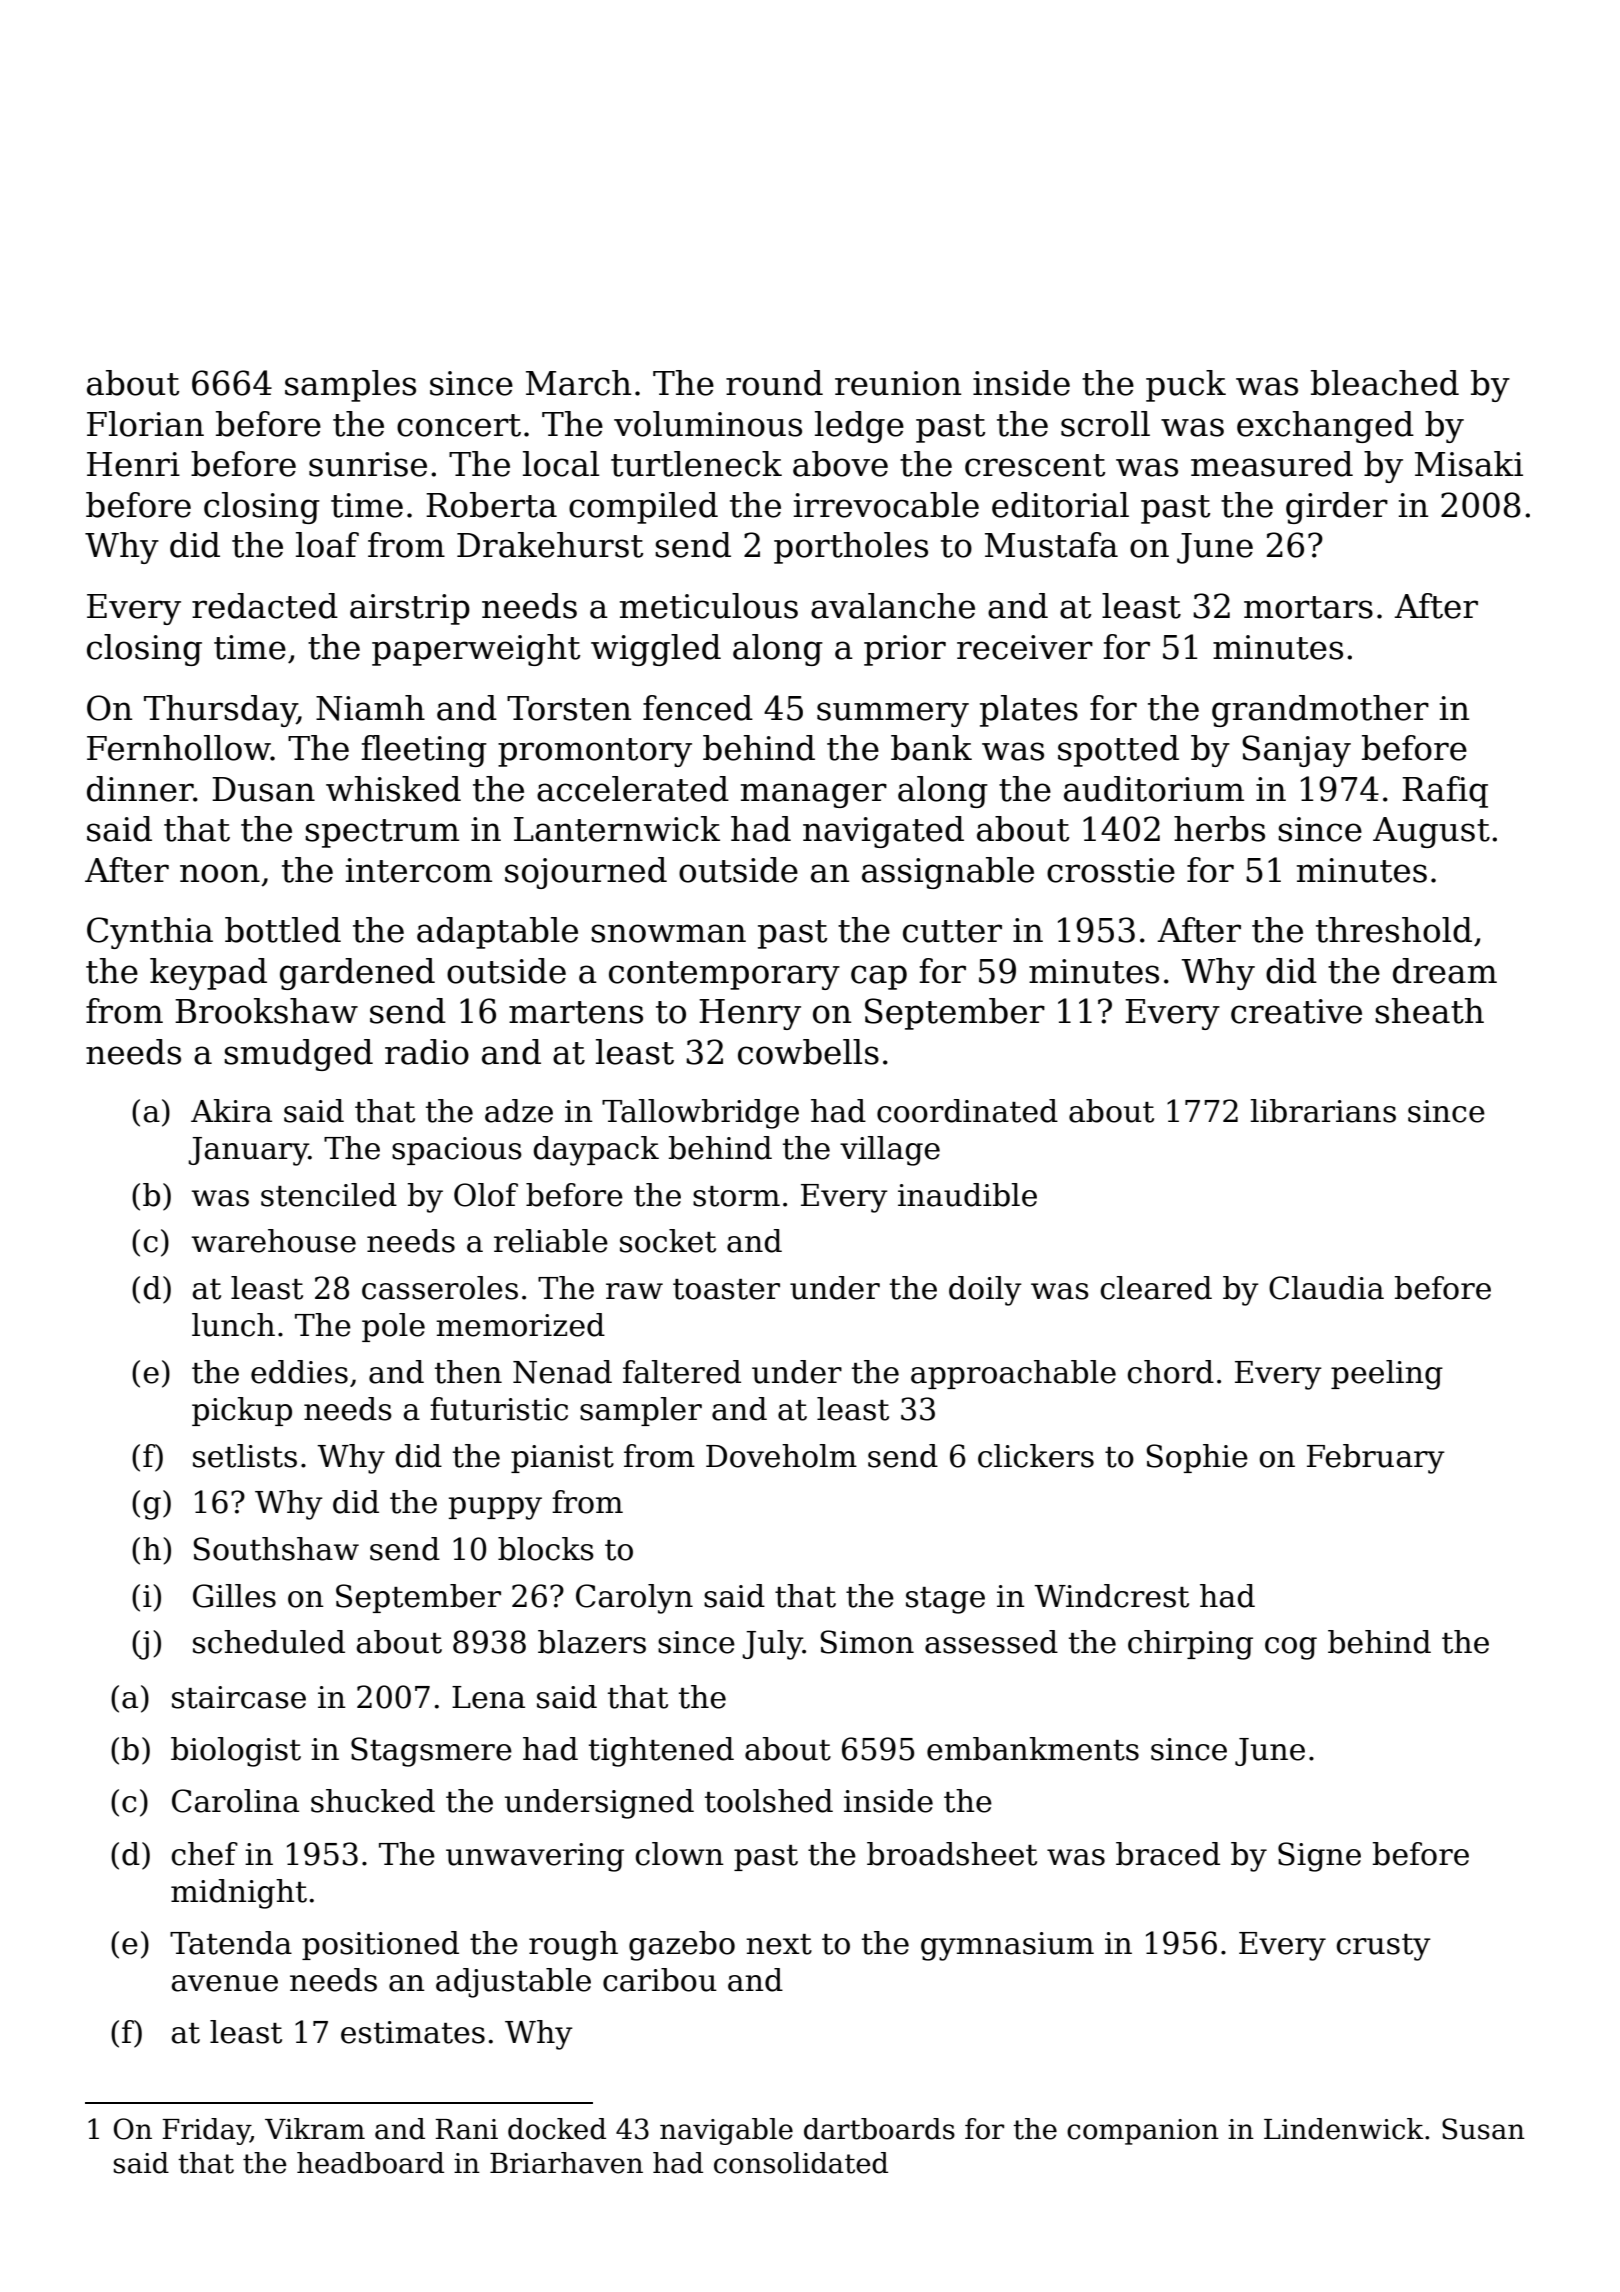 This screenshot has width=1620, height=2292. What do you see at coordinates (1431, 832) in the screenshot?
I see `August` at bounding box center [1431, 832].
